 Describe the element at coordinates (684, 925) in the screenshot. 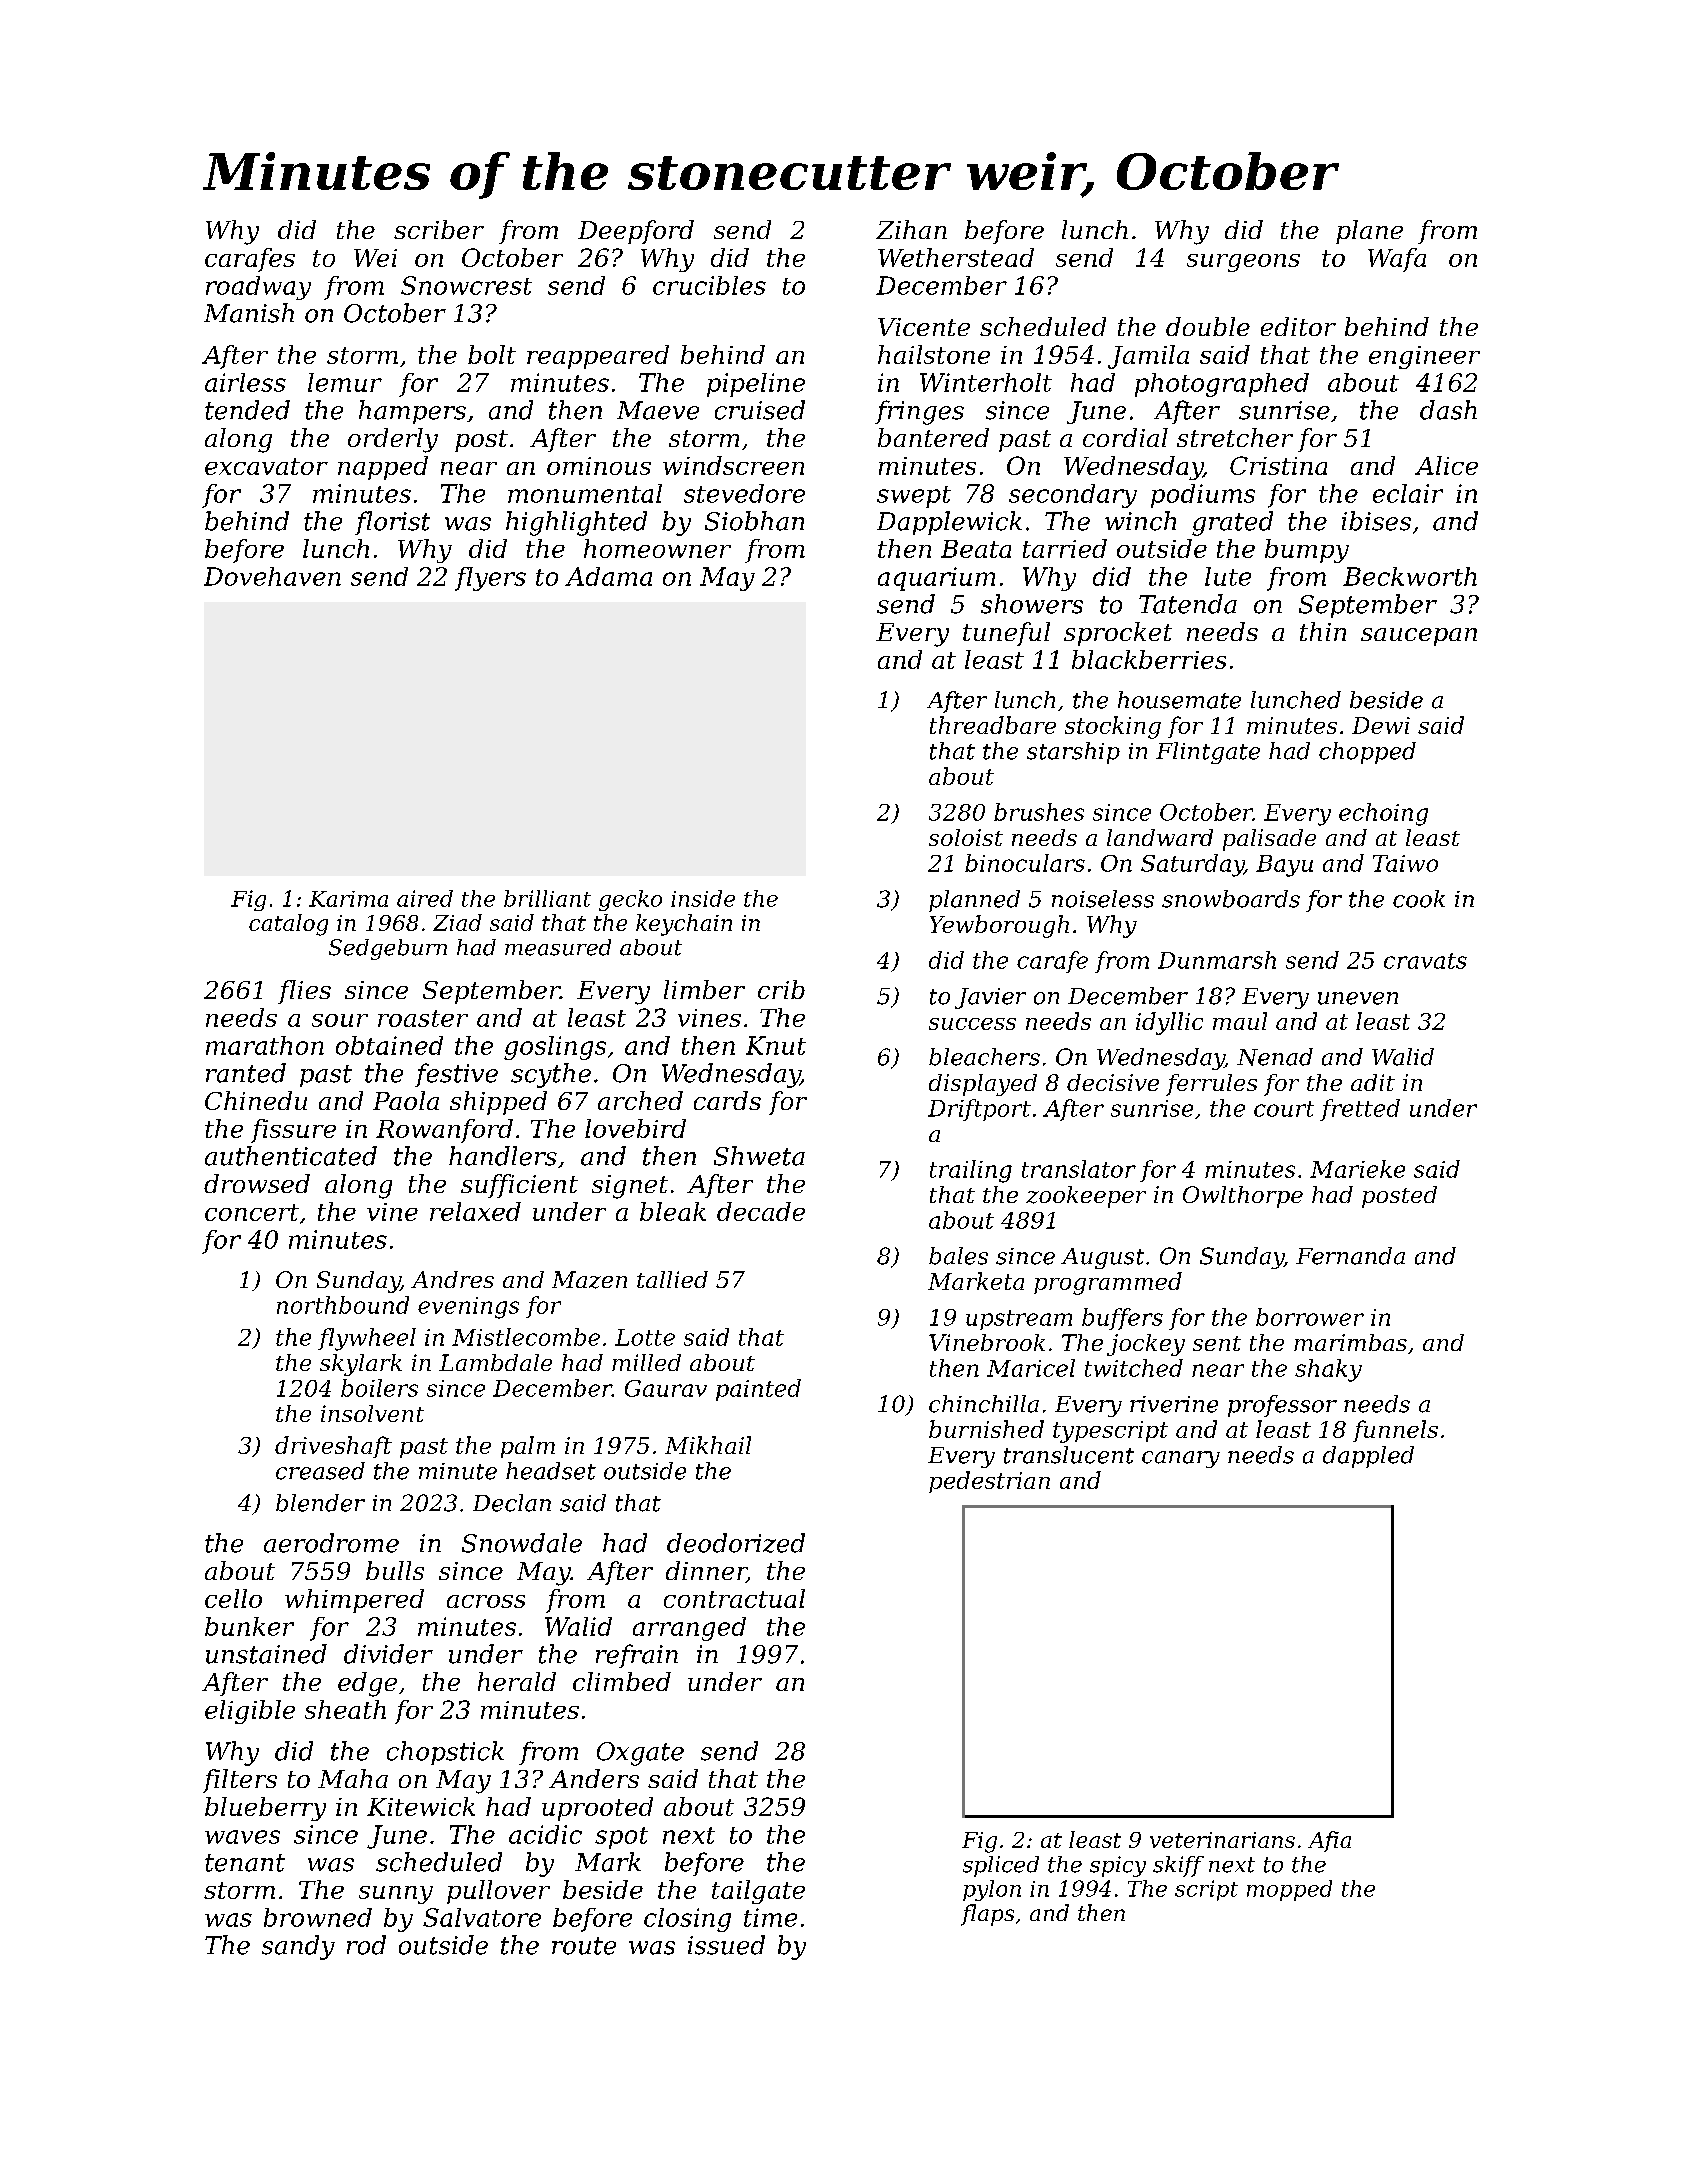

I see `keychain` at that location.
